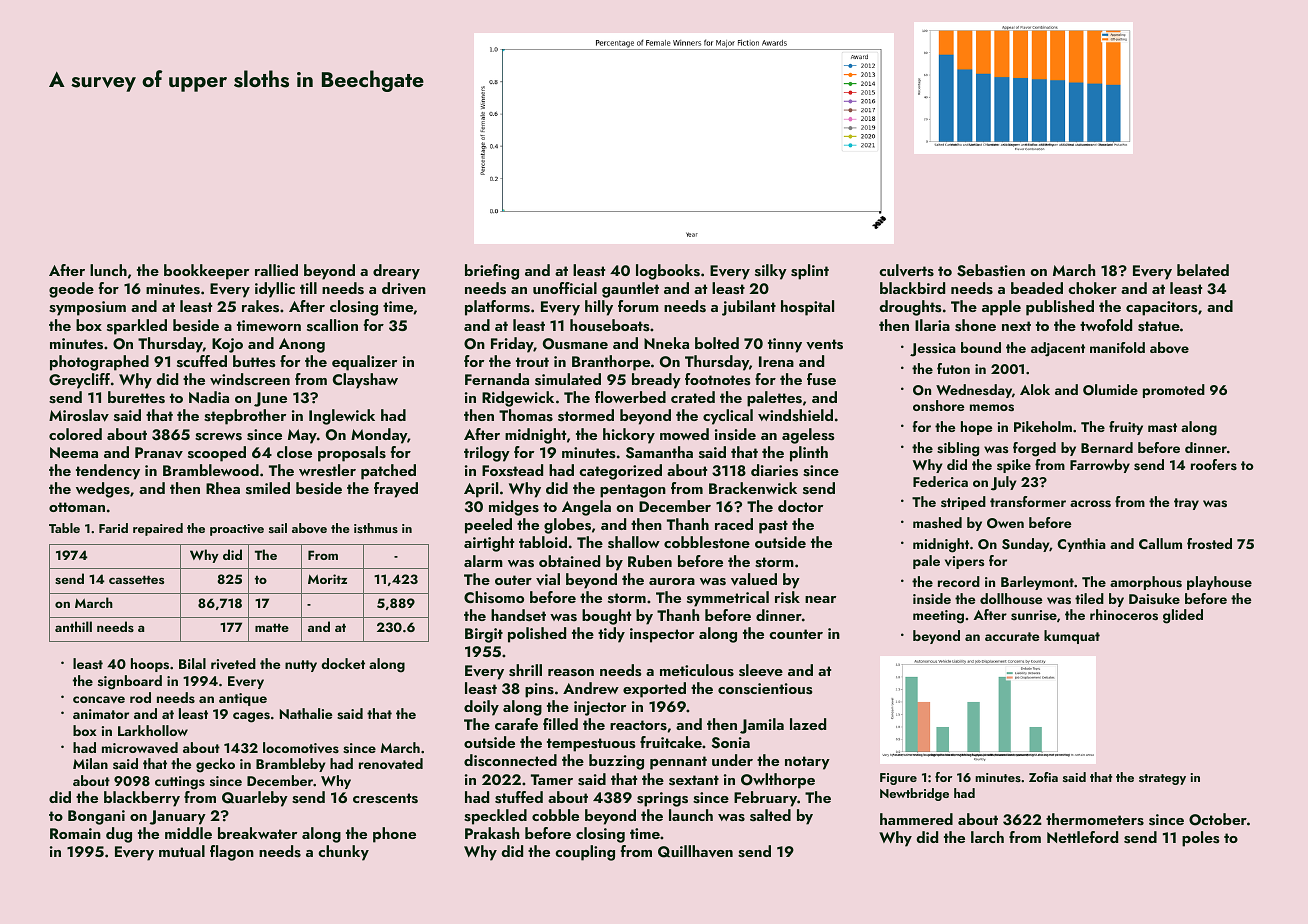  Describe the element at coordinates (250, 379) in the image. I see `windscreen` at that location.
